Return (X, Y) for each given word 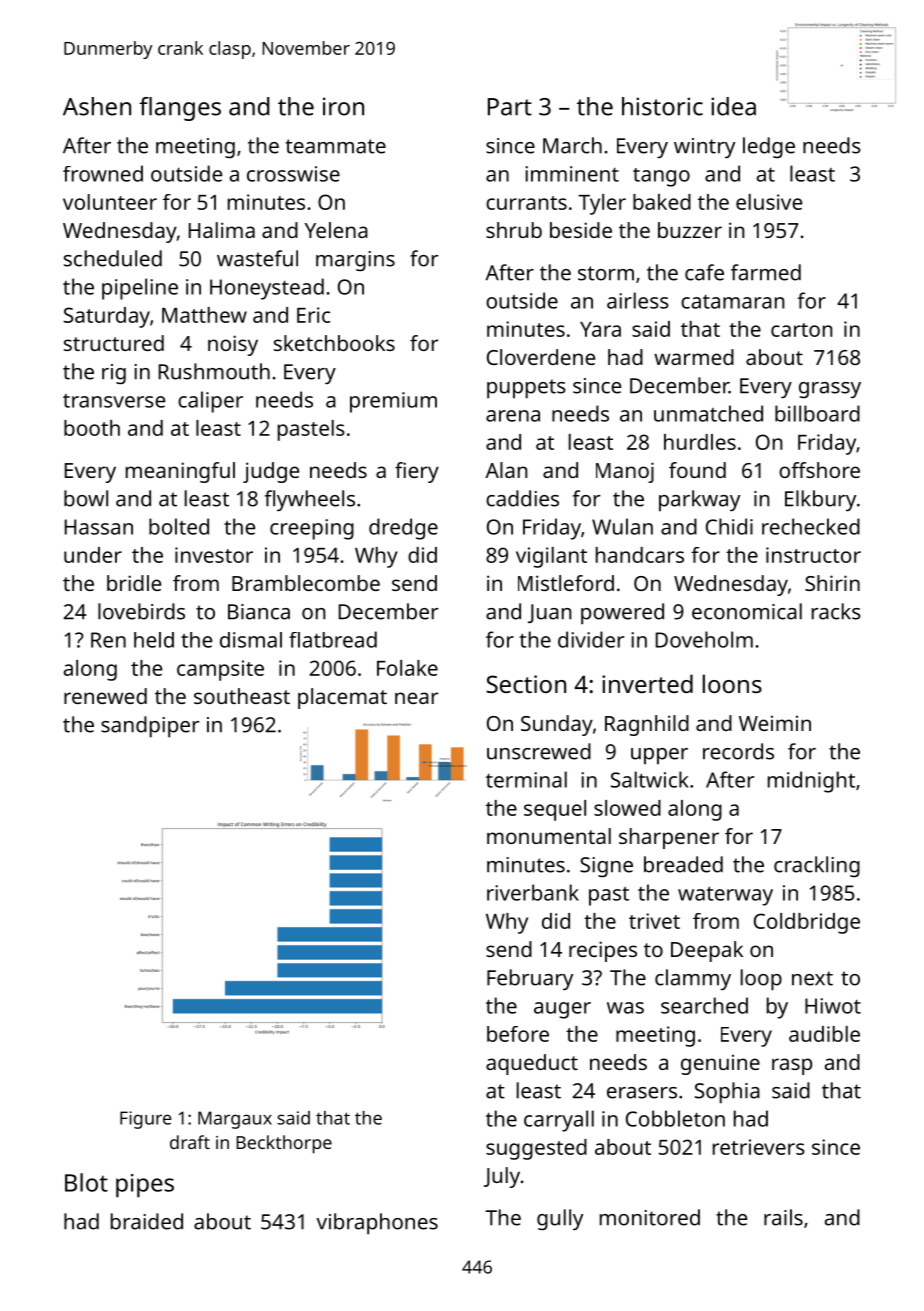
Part (510, 107)
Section (526, 684)
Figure (145, 1120)
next (812, 978)
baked (662, 202)
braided (147, 1221)
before (518, 1034)
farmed (766, 272)
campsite (220, 670)
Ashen (97, 106)
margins (355, 261)
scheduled (113, 258)
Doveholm (704, 639)
